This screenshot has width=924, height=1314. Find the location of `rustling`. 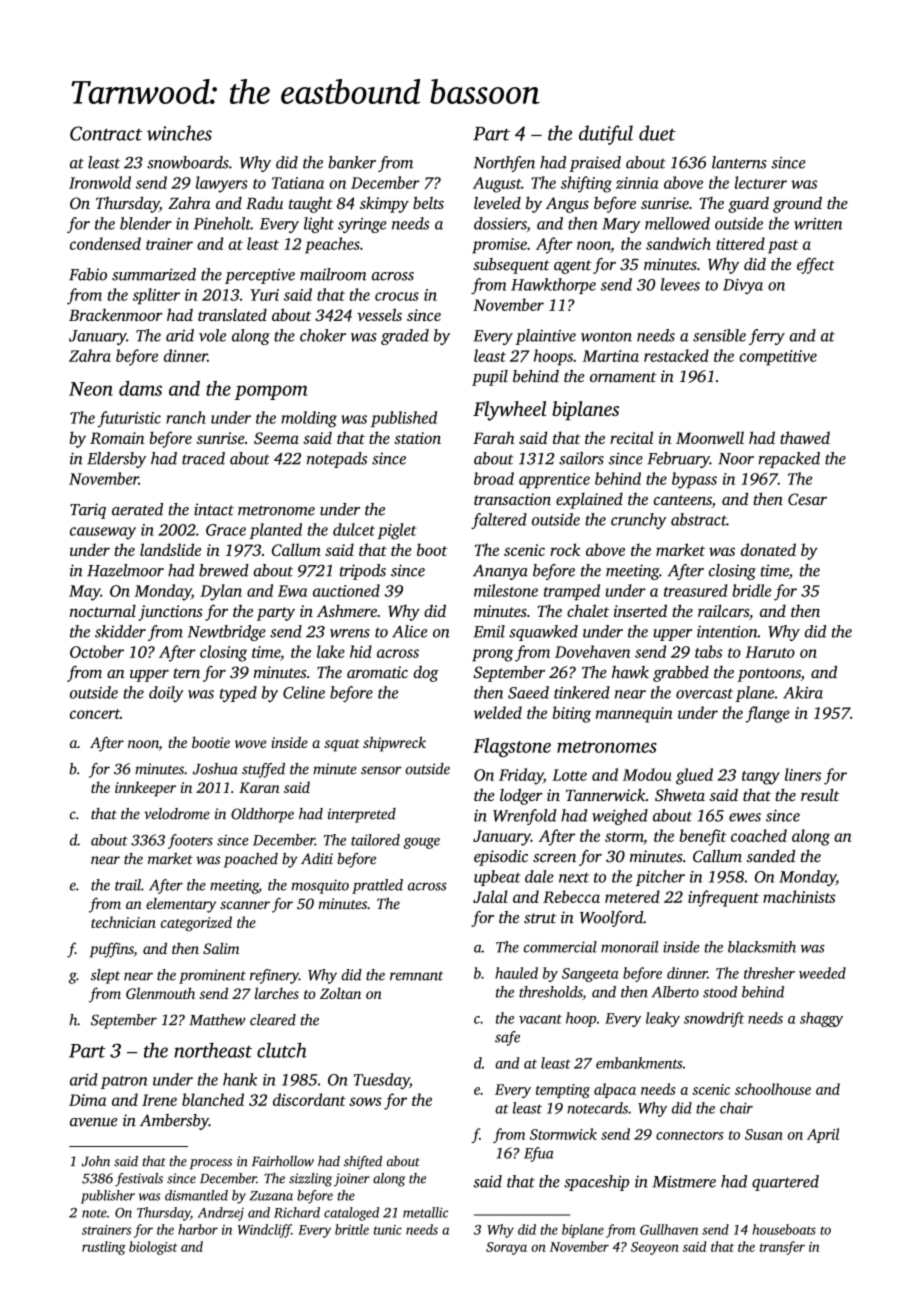

rustling is located at coordinates (104, 1248).
